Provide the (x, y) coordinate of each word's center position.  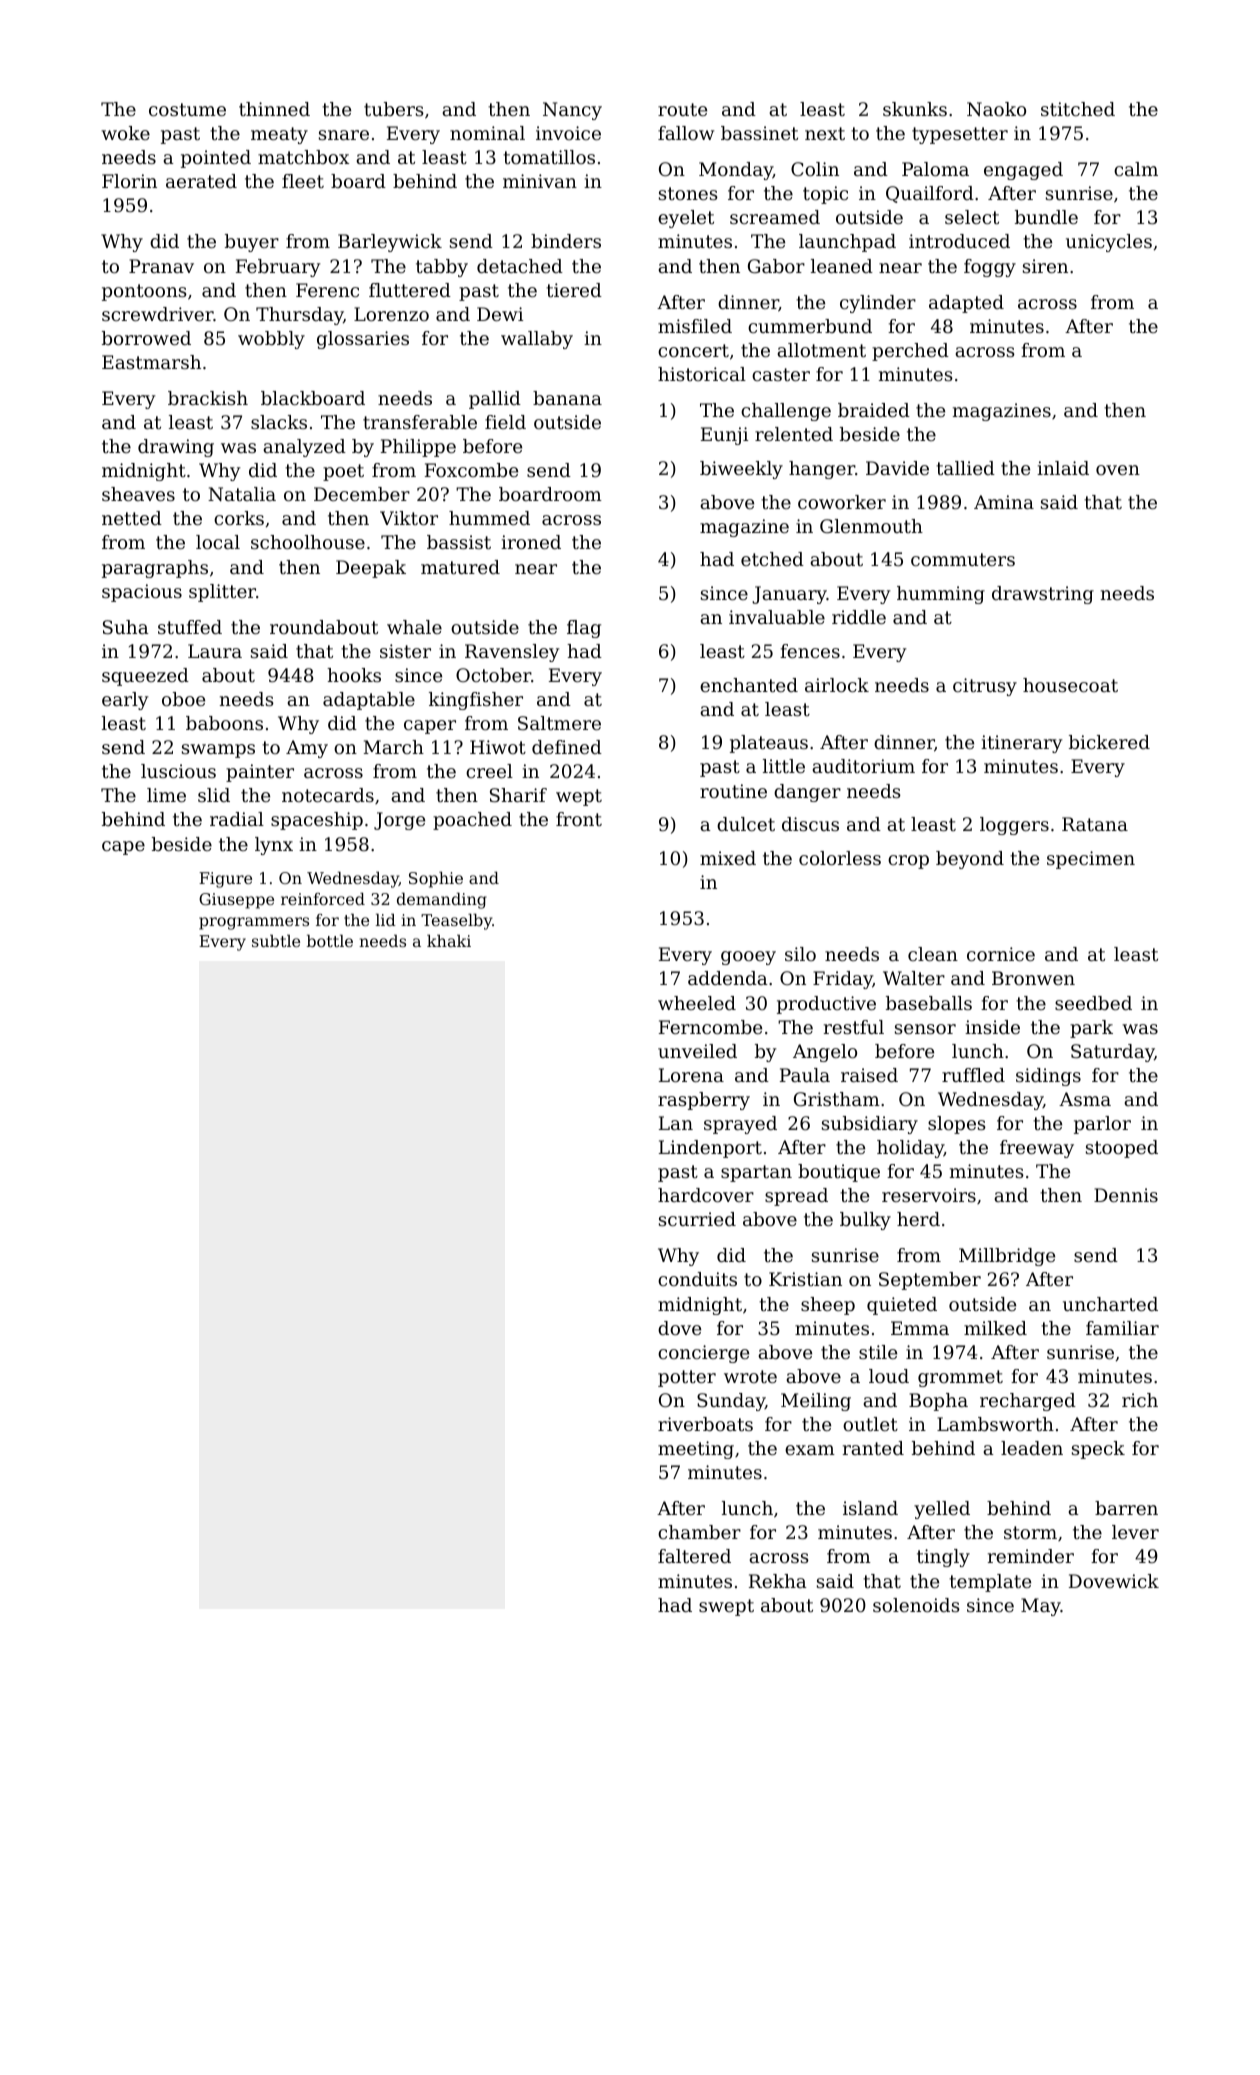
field (505, 422)
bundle (1046, 217)
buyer (252, 243)
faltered (694, 1556)
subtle (276, 940)
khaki (449, 940)
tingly (943, 1558)
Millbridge (1007, 1257)
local (218, 542)
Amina (1004, 502)
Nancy (572, 111)
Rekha (778, 1581)
